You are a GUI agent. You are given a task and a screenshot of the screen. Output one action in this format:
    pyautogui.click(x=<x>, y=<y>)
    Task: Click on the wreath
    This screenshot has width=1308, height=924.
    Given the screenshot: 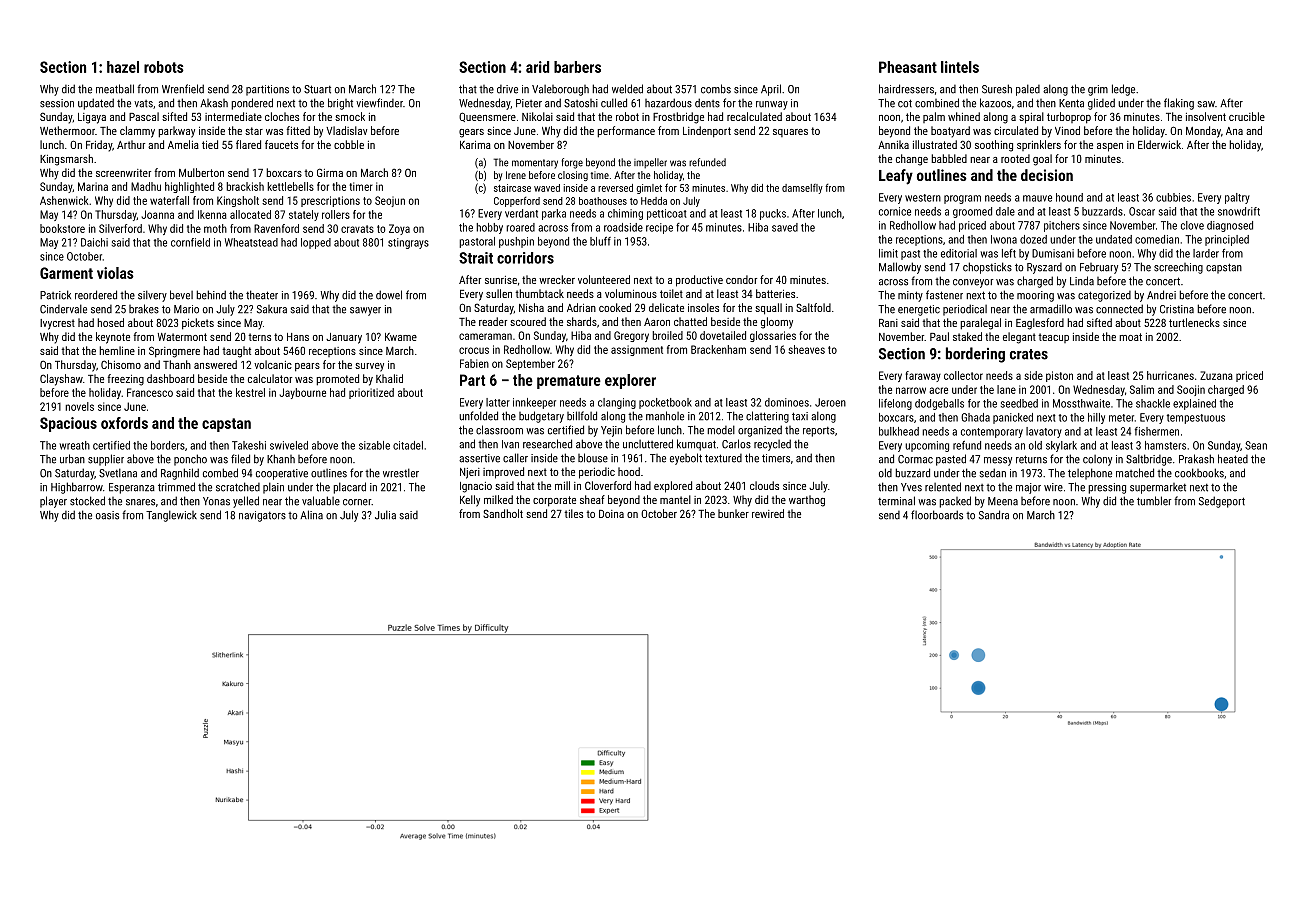 What is the action you would take?
    pyautogui.click(x=75, y=445)
